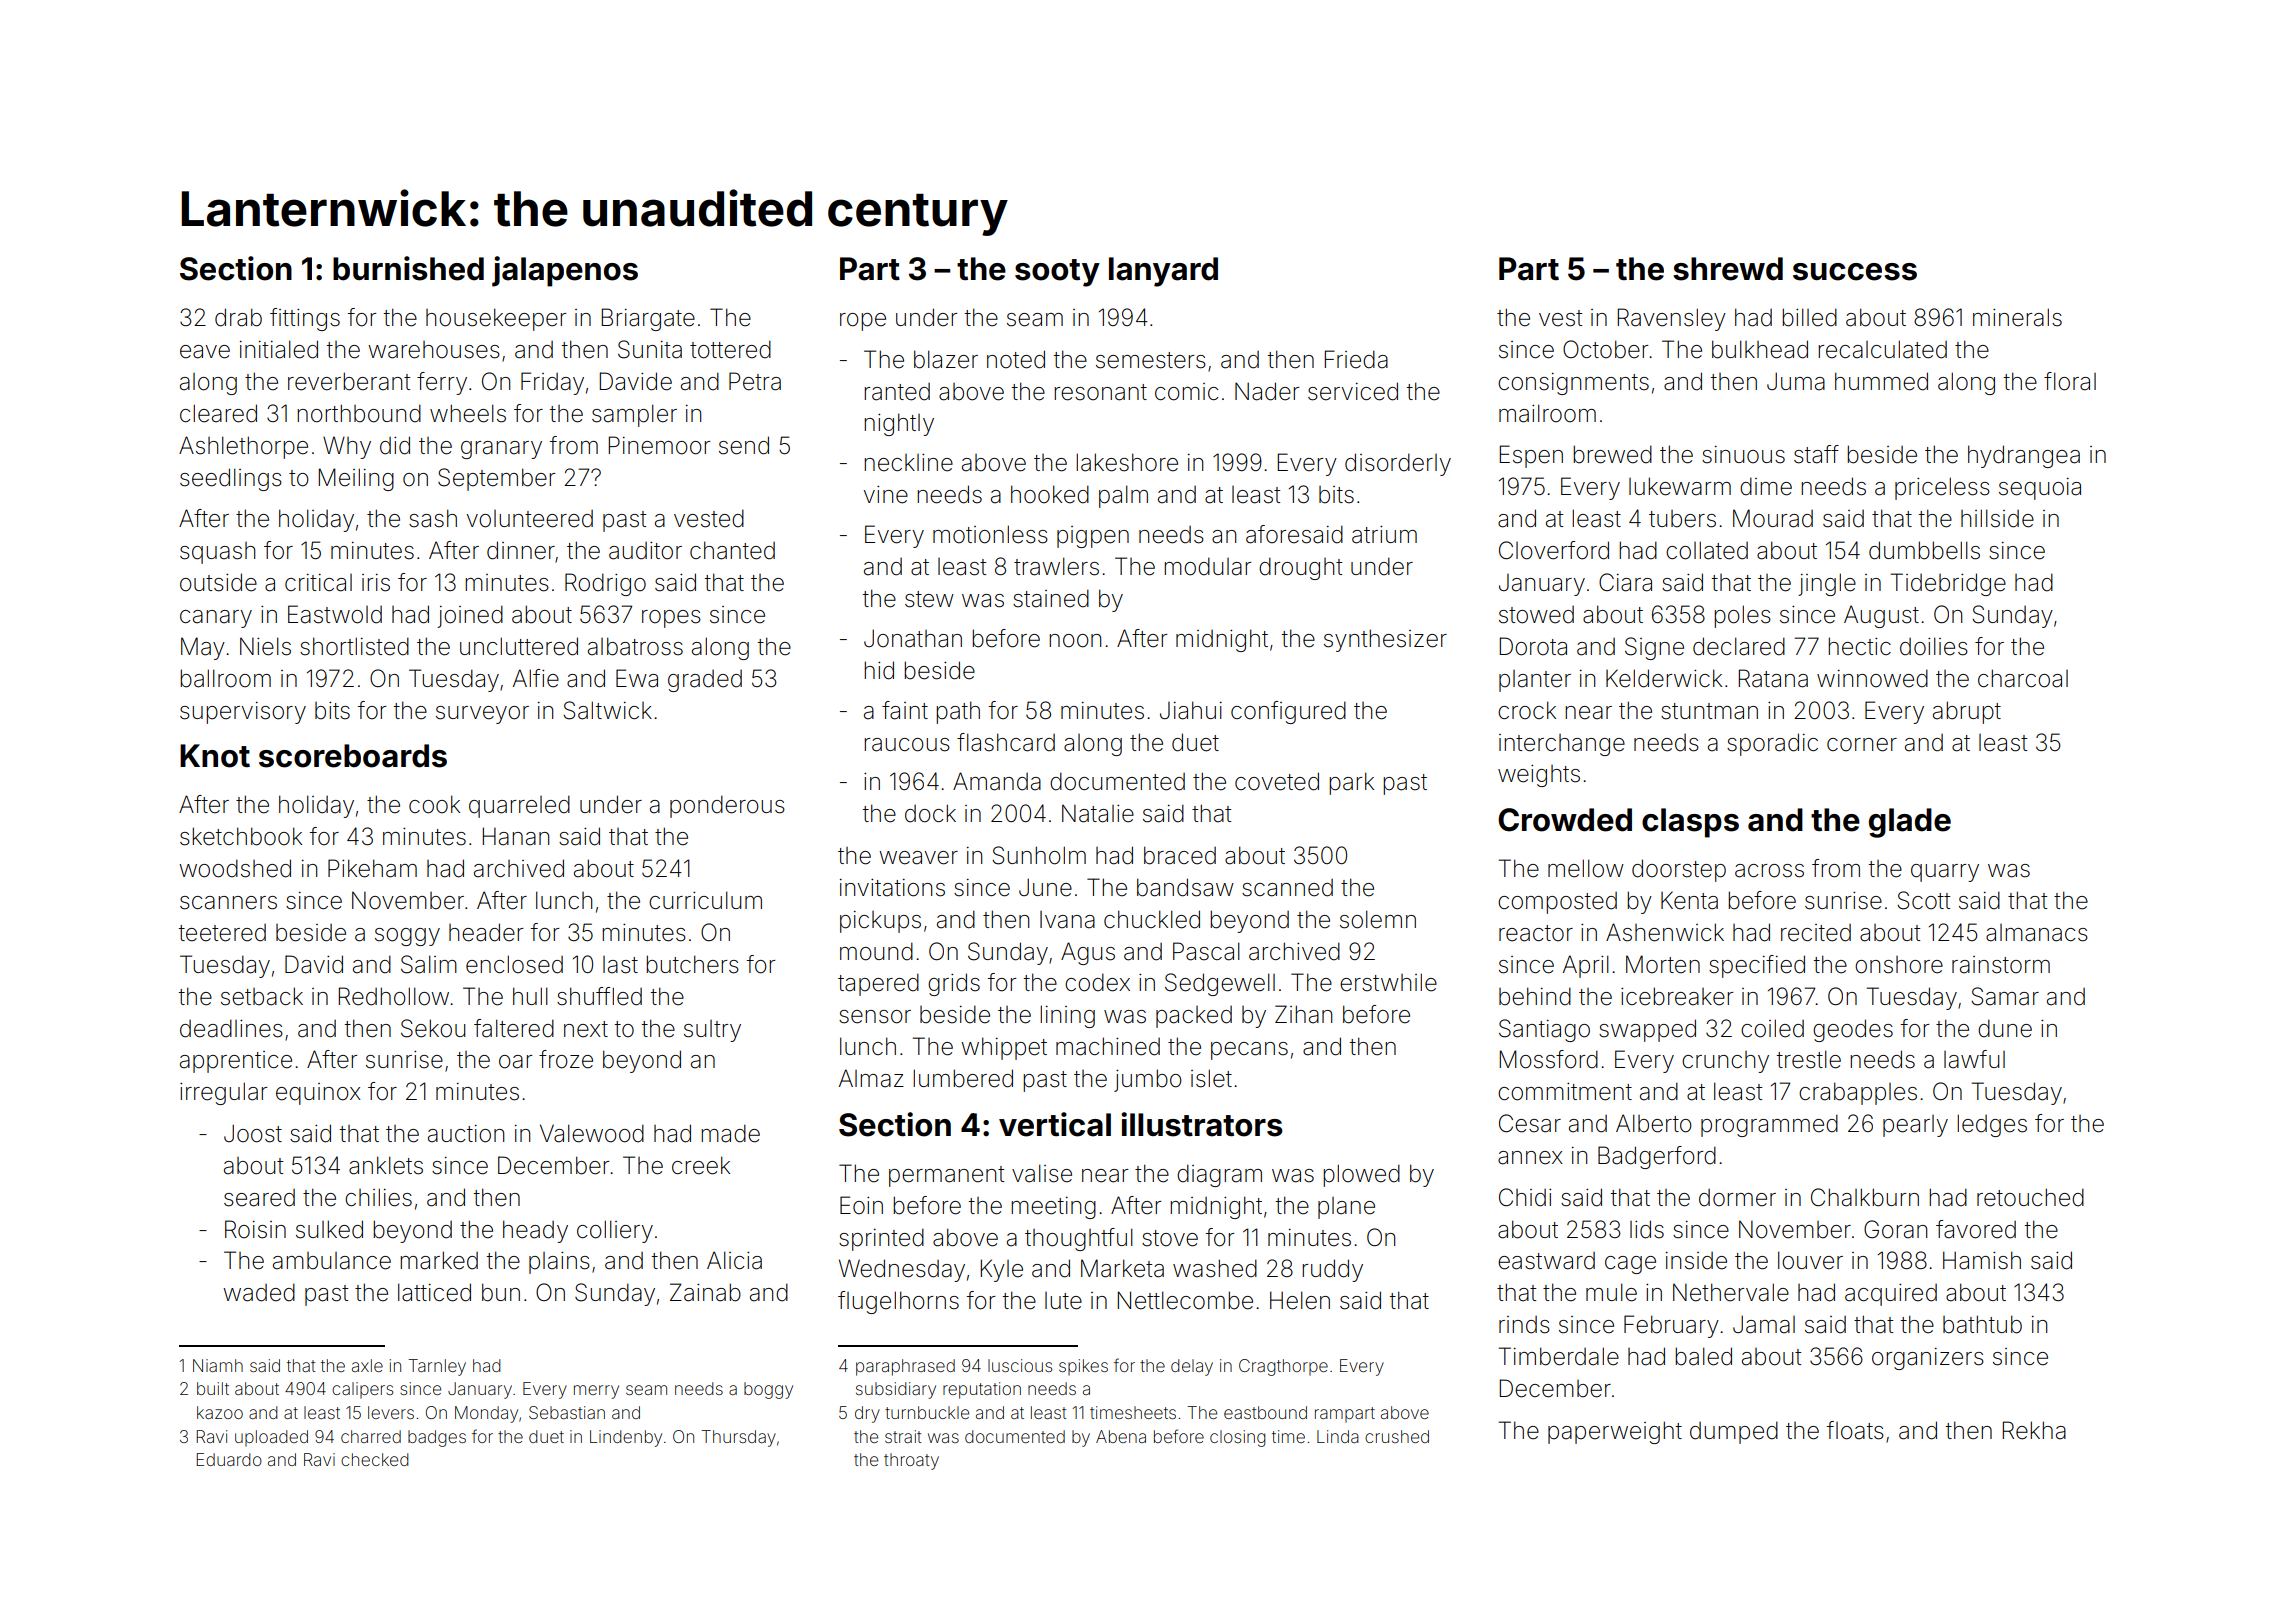  I want to click on Badgerford, so click(1657, 1157).
